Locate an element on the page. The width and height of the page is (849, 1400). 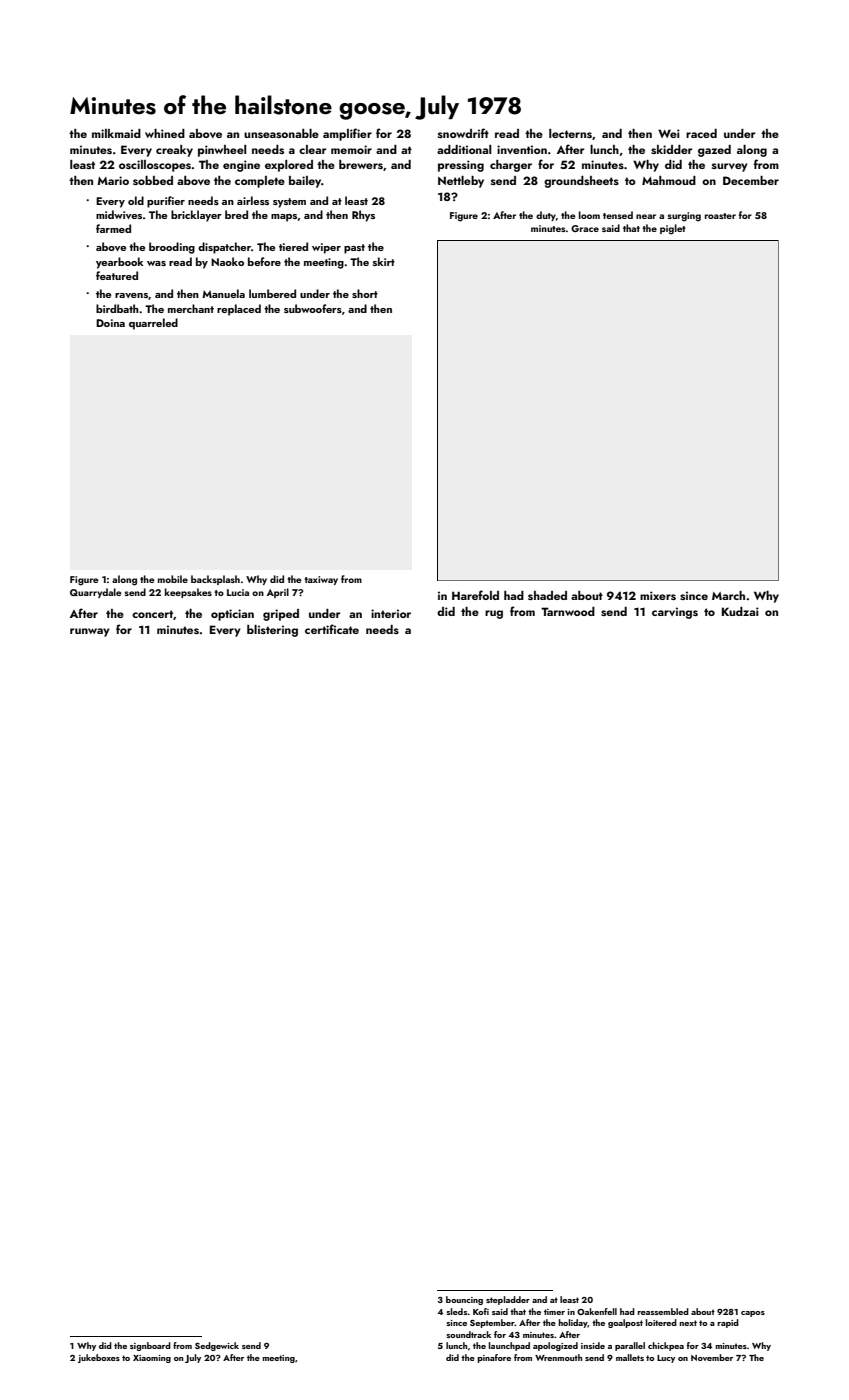
raced is located at coordinates (701, 133).
